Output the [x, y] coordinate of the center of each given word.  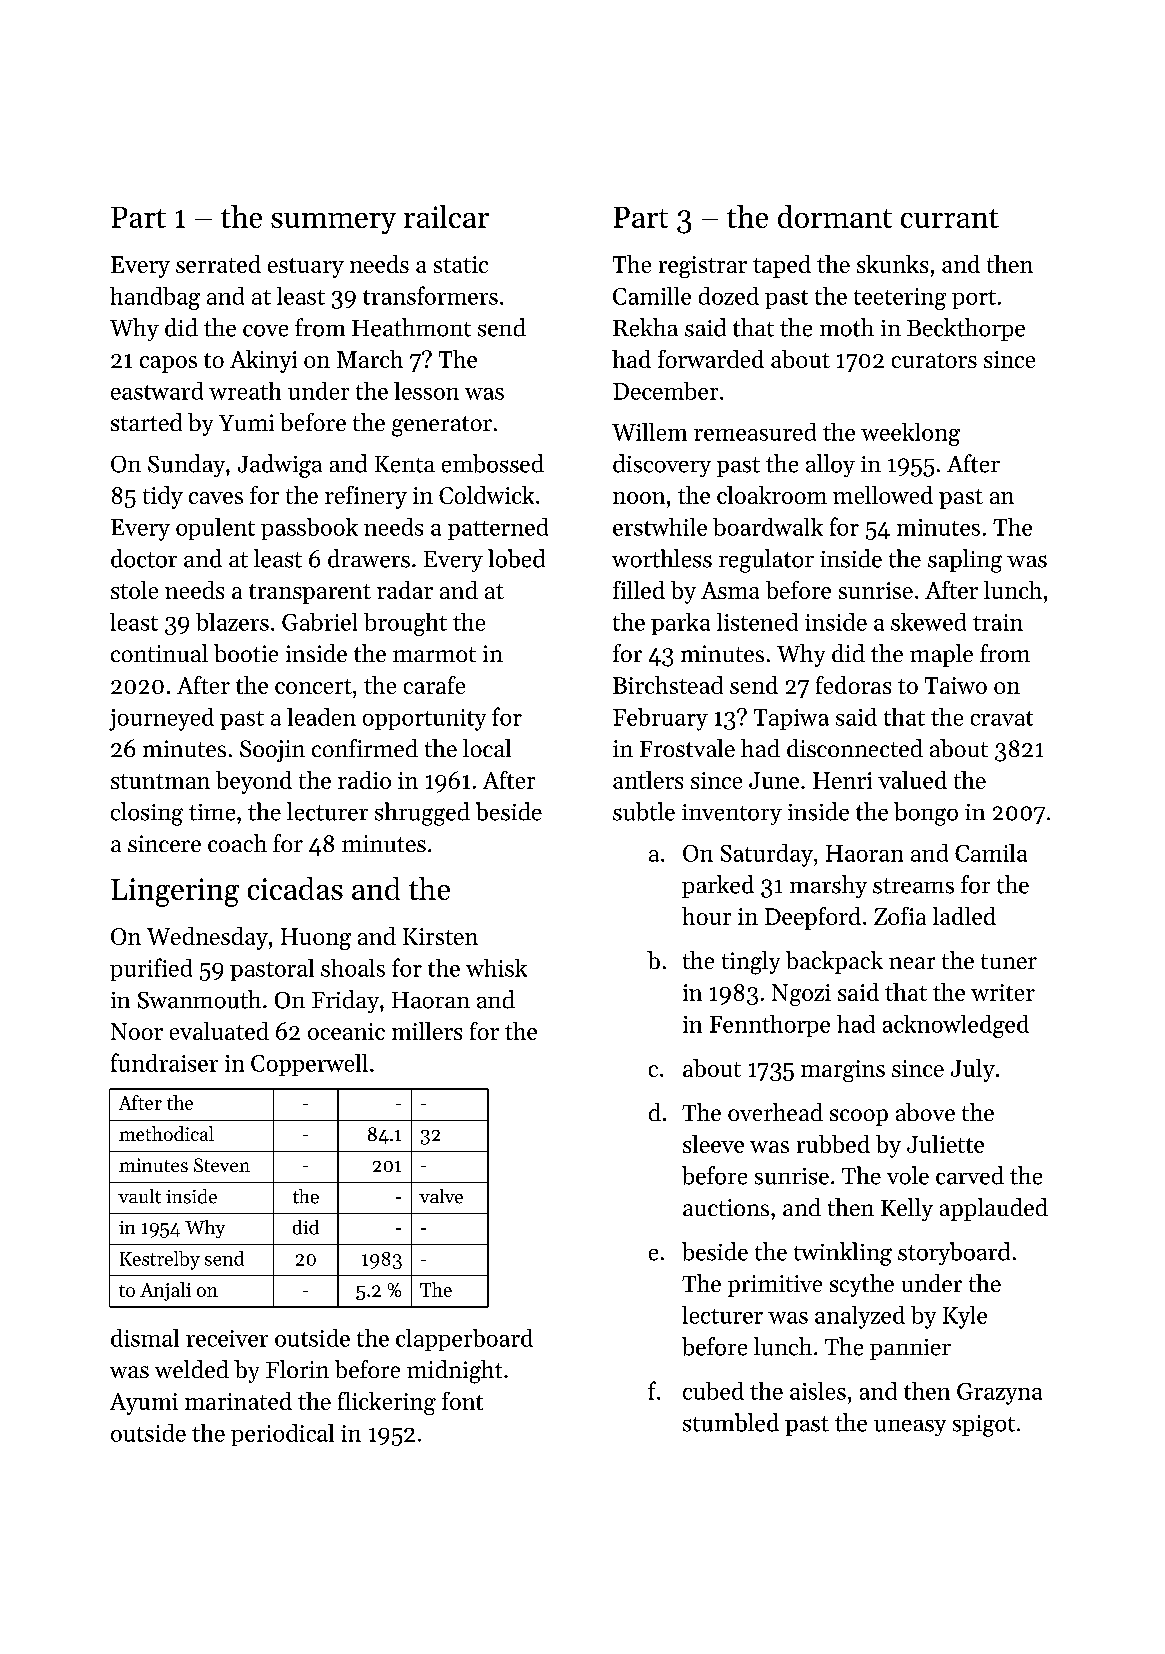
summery [333, 223]
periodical [282, 1435]
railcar [446, 216]
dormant [835, 216]
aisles [818, 1391]
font [462, 1401]
